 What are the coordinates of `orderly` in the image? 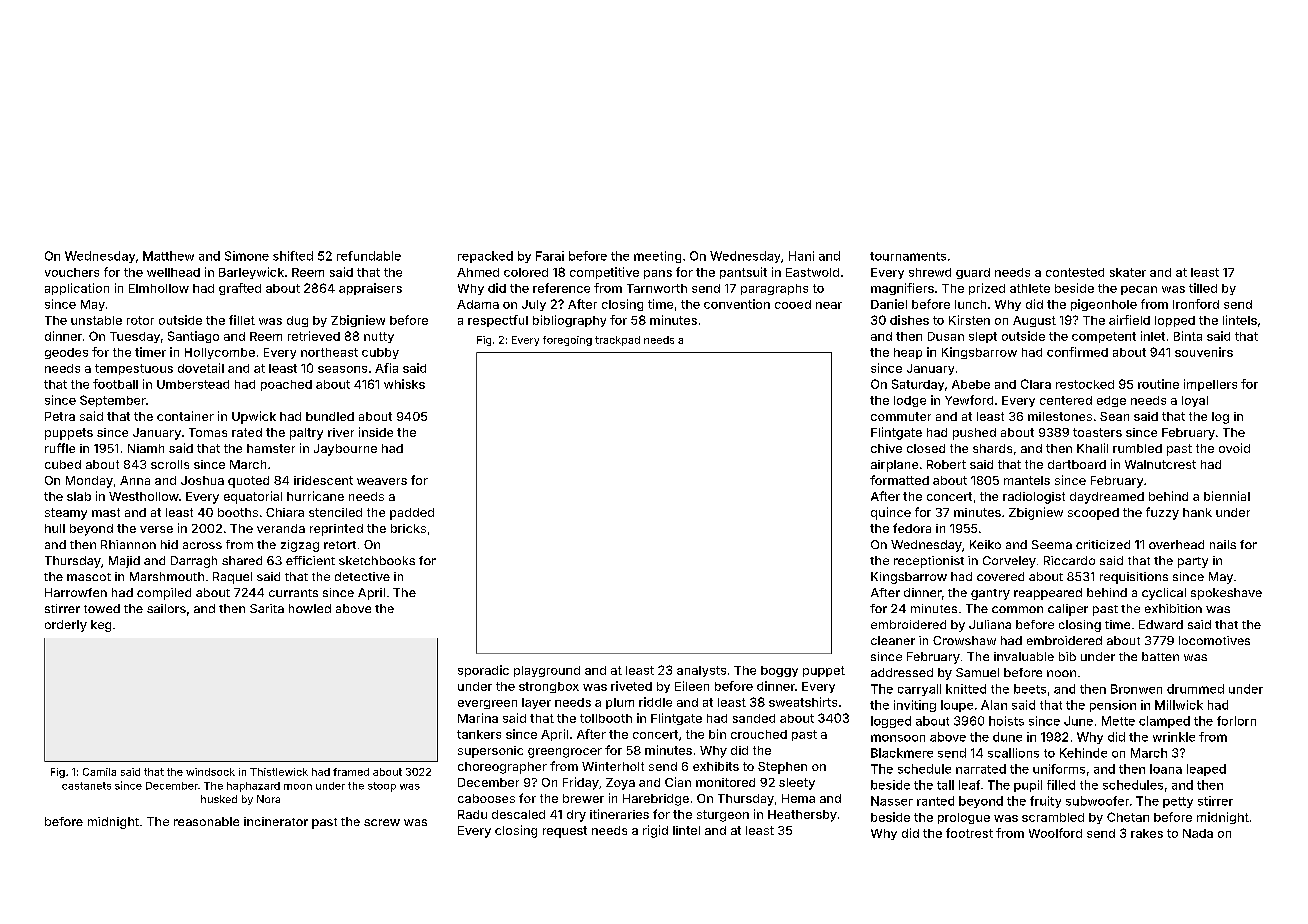 It's located at (66, 626).
